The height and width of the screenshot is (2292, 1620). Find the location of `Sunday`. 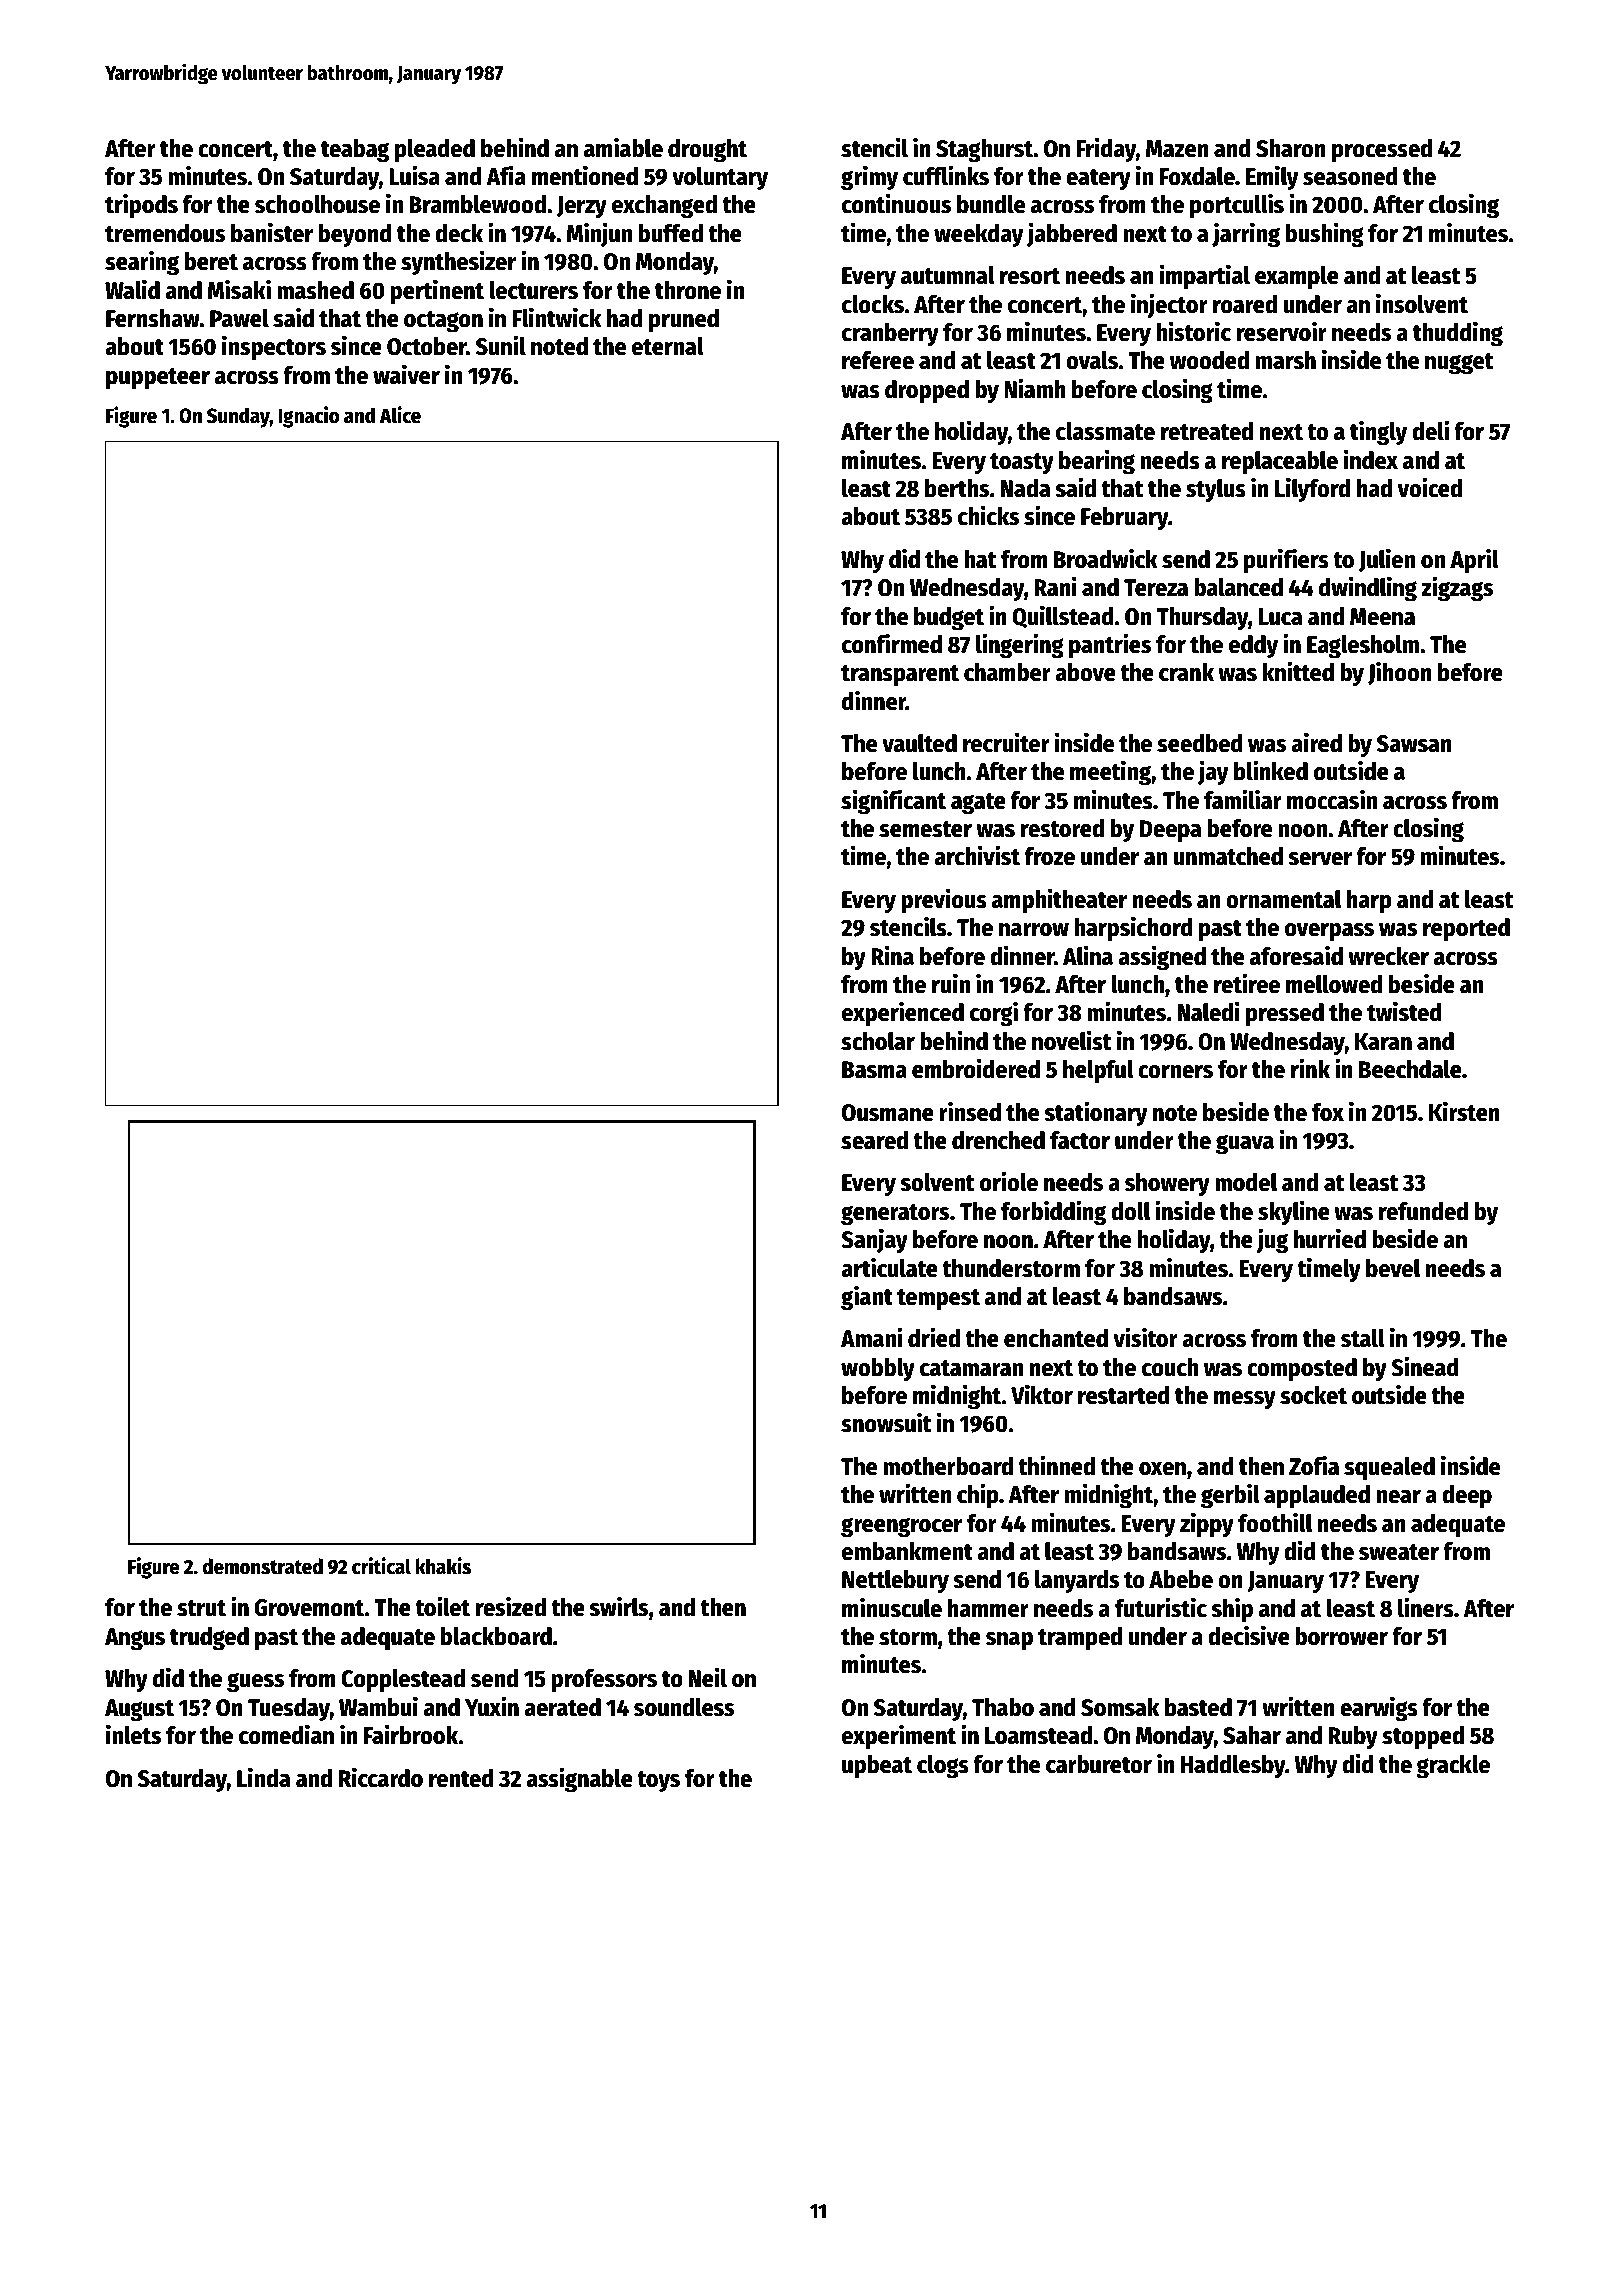

Sunday is located at coordinates (238, 417).
